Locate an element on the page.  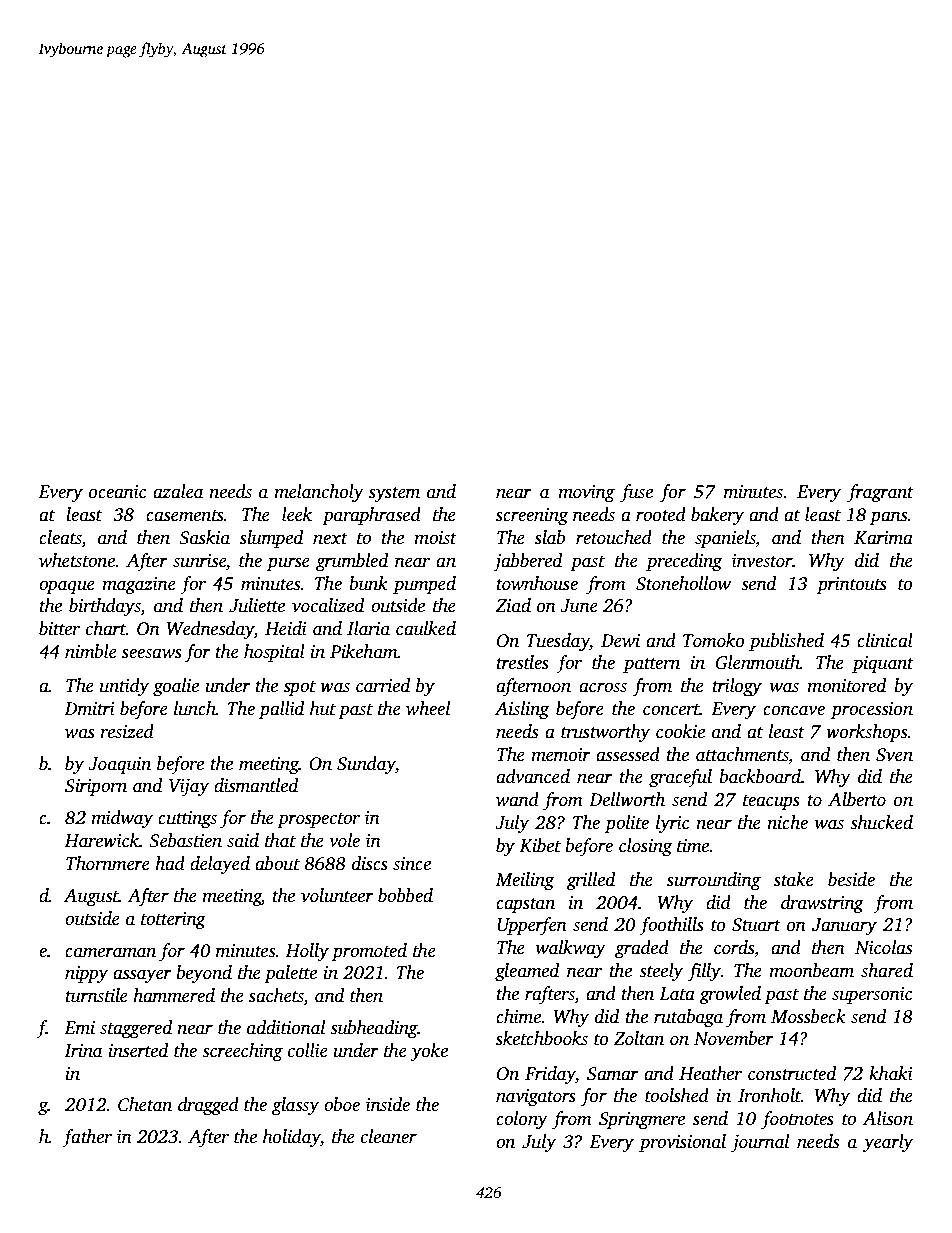
yearly is located at coordinates (888, 1143).
